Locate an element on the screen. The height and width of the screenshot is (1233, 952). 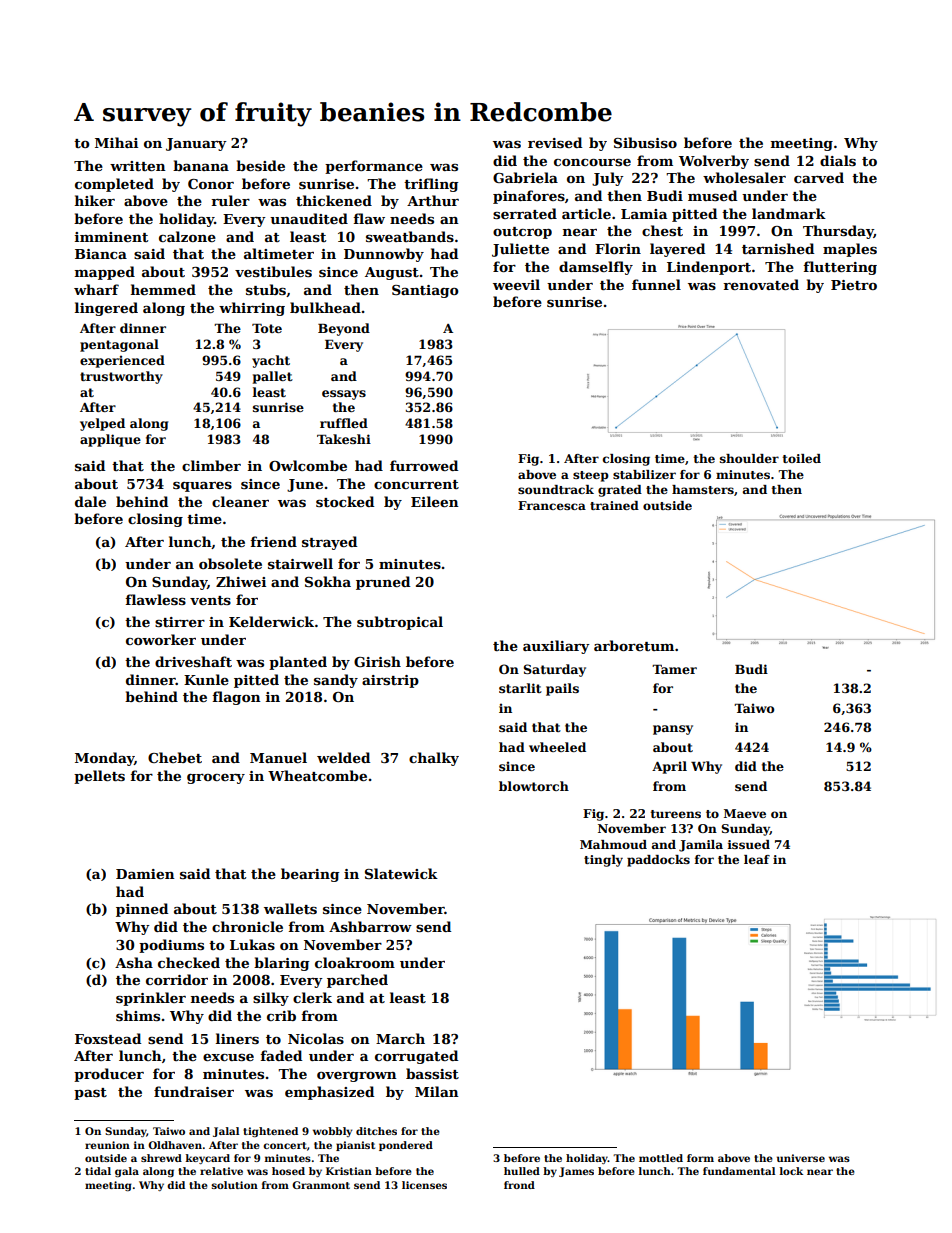
corrugated is located at coordinates (416, 1057).
